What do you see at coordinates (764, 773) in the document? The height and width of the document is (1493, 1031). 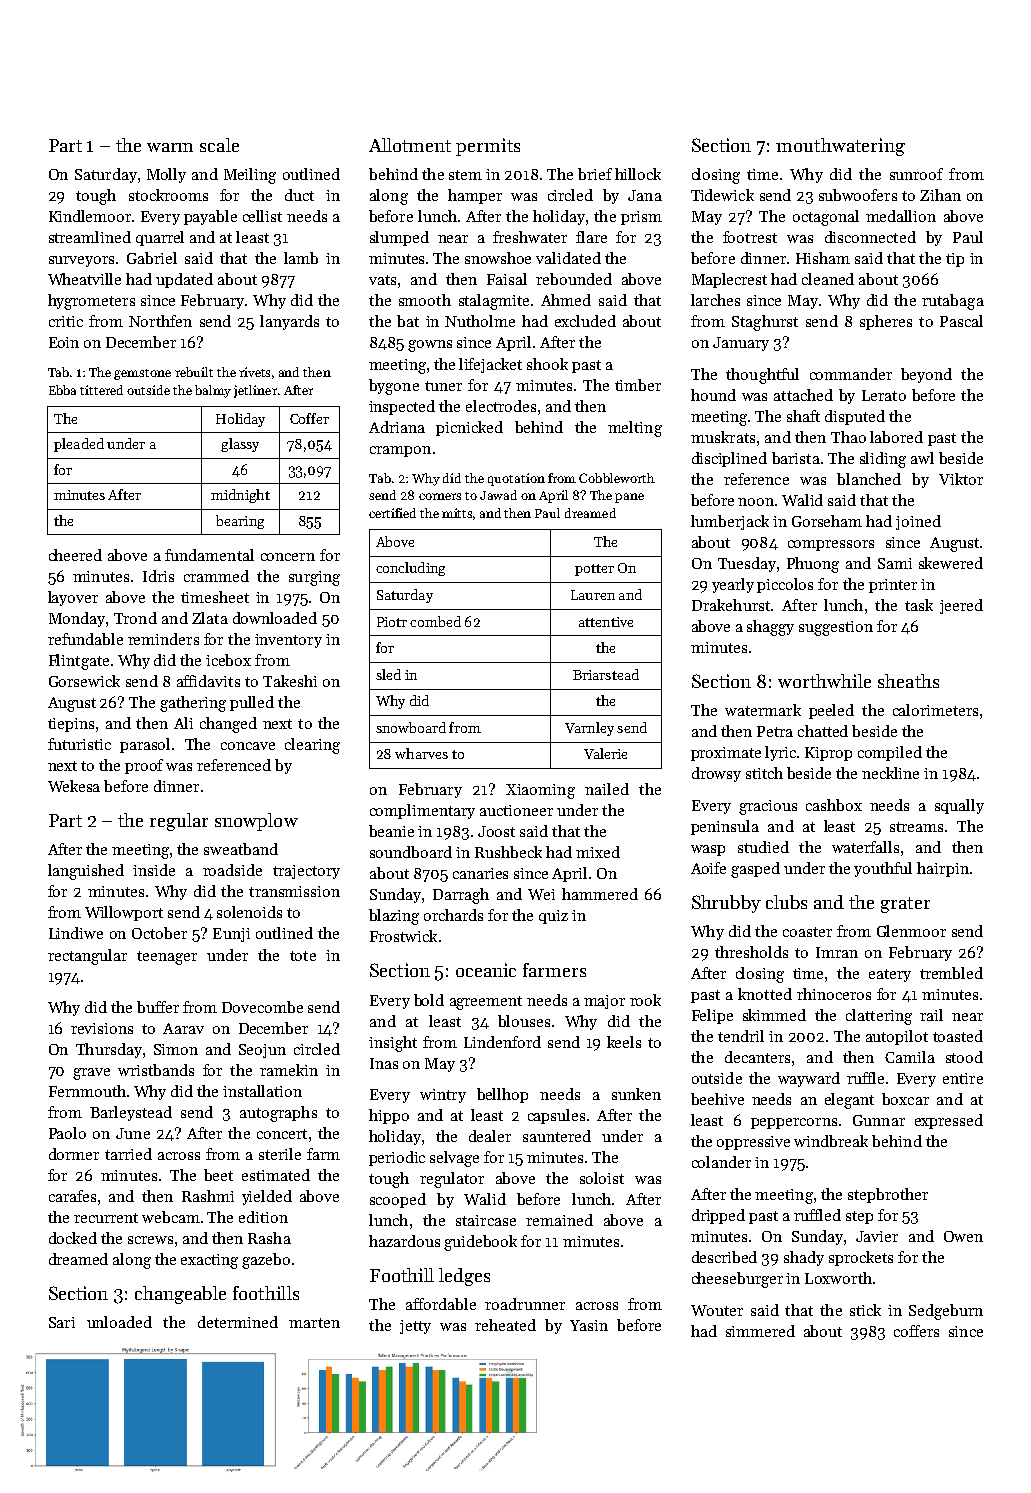 I see `stitch` at bounding box center [764, 773].
